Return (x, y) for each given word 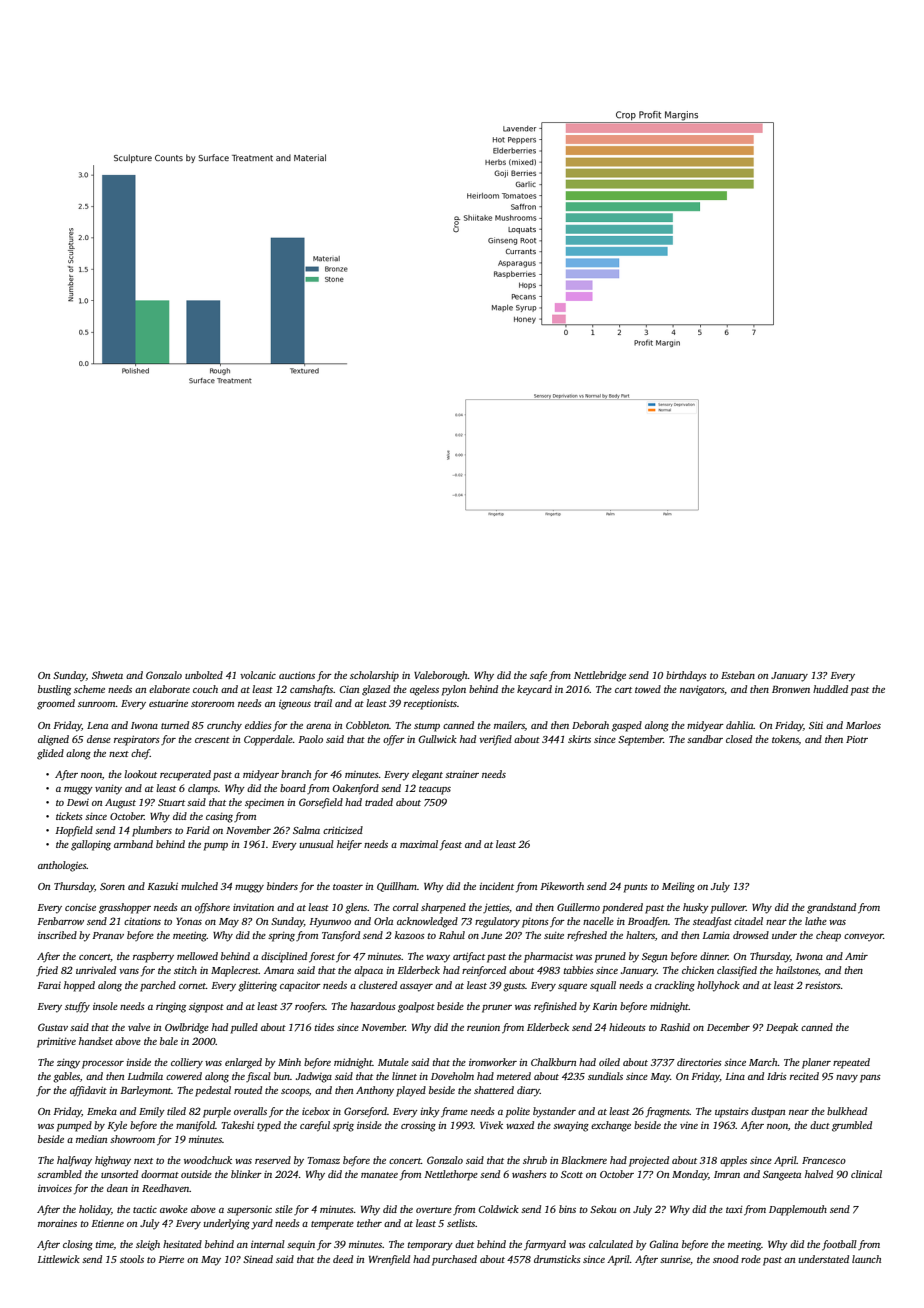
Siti (816, 725)
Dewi (78, 802)
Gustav (53, 1027)
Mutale (393, 1062)
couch (205, 689)
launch (866, 1259)
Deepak (782, 1028)
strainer (462, 774)
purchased (454, 1260)
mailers (509, 725)
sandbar (705, 739)
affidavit (88, 1091)
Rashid (675, 1027)
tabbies (579, 970)
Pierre (171, 1259)
